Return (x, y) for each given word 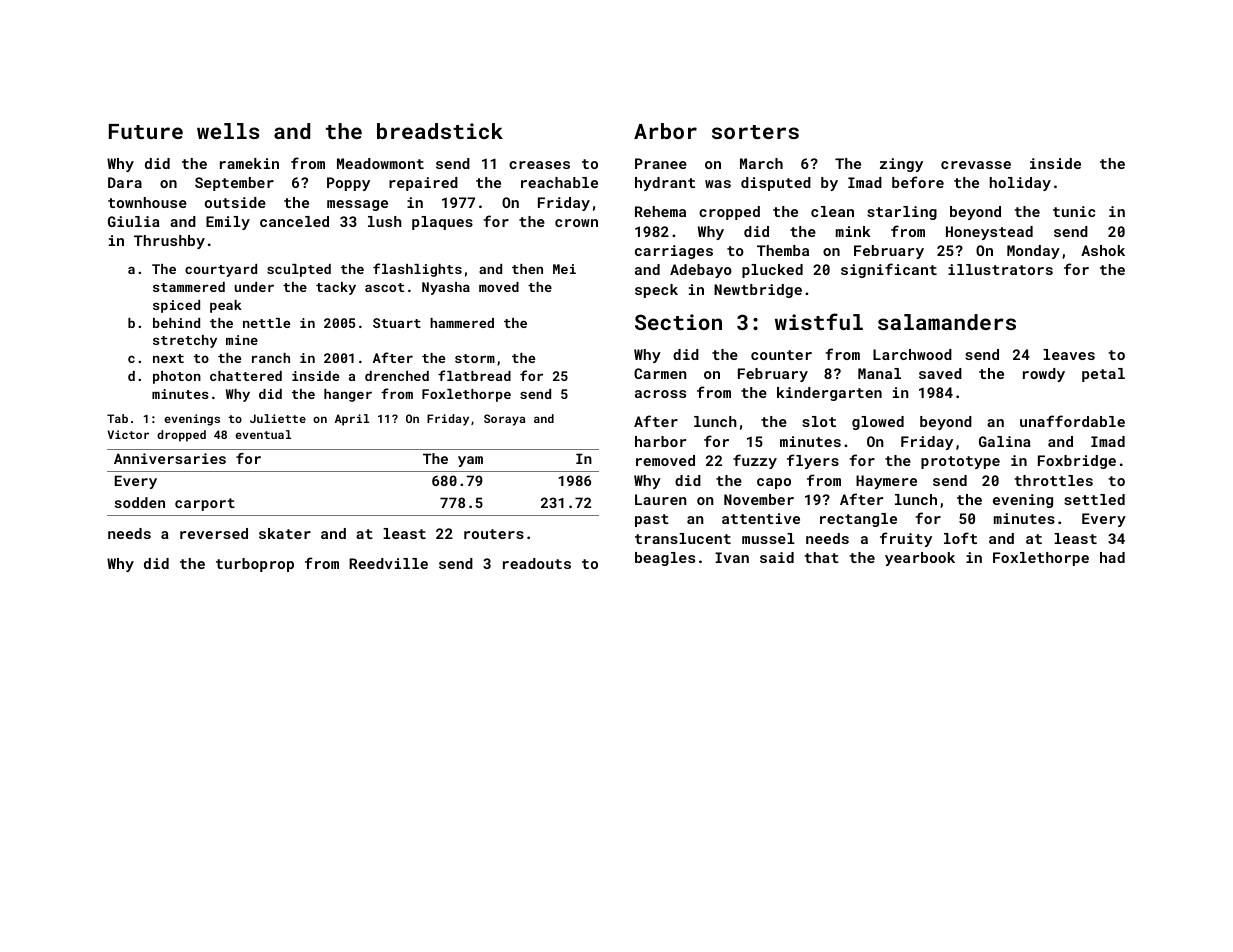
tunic (1074, 211)
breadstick (440, 131)
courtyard (221, 270)
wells (228, 131)
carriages (674, 252)
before (918, 182)
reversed (214, 533)
